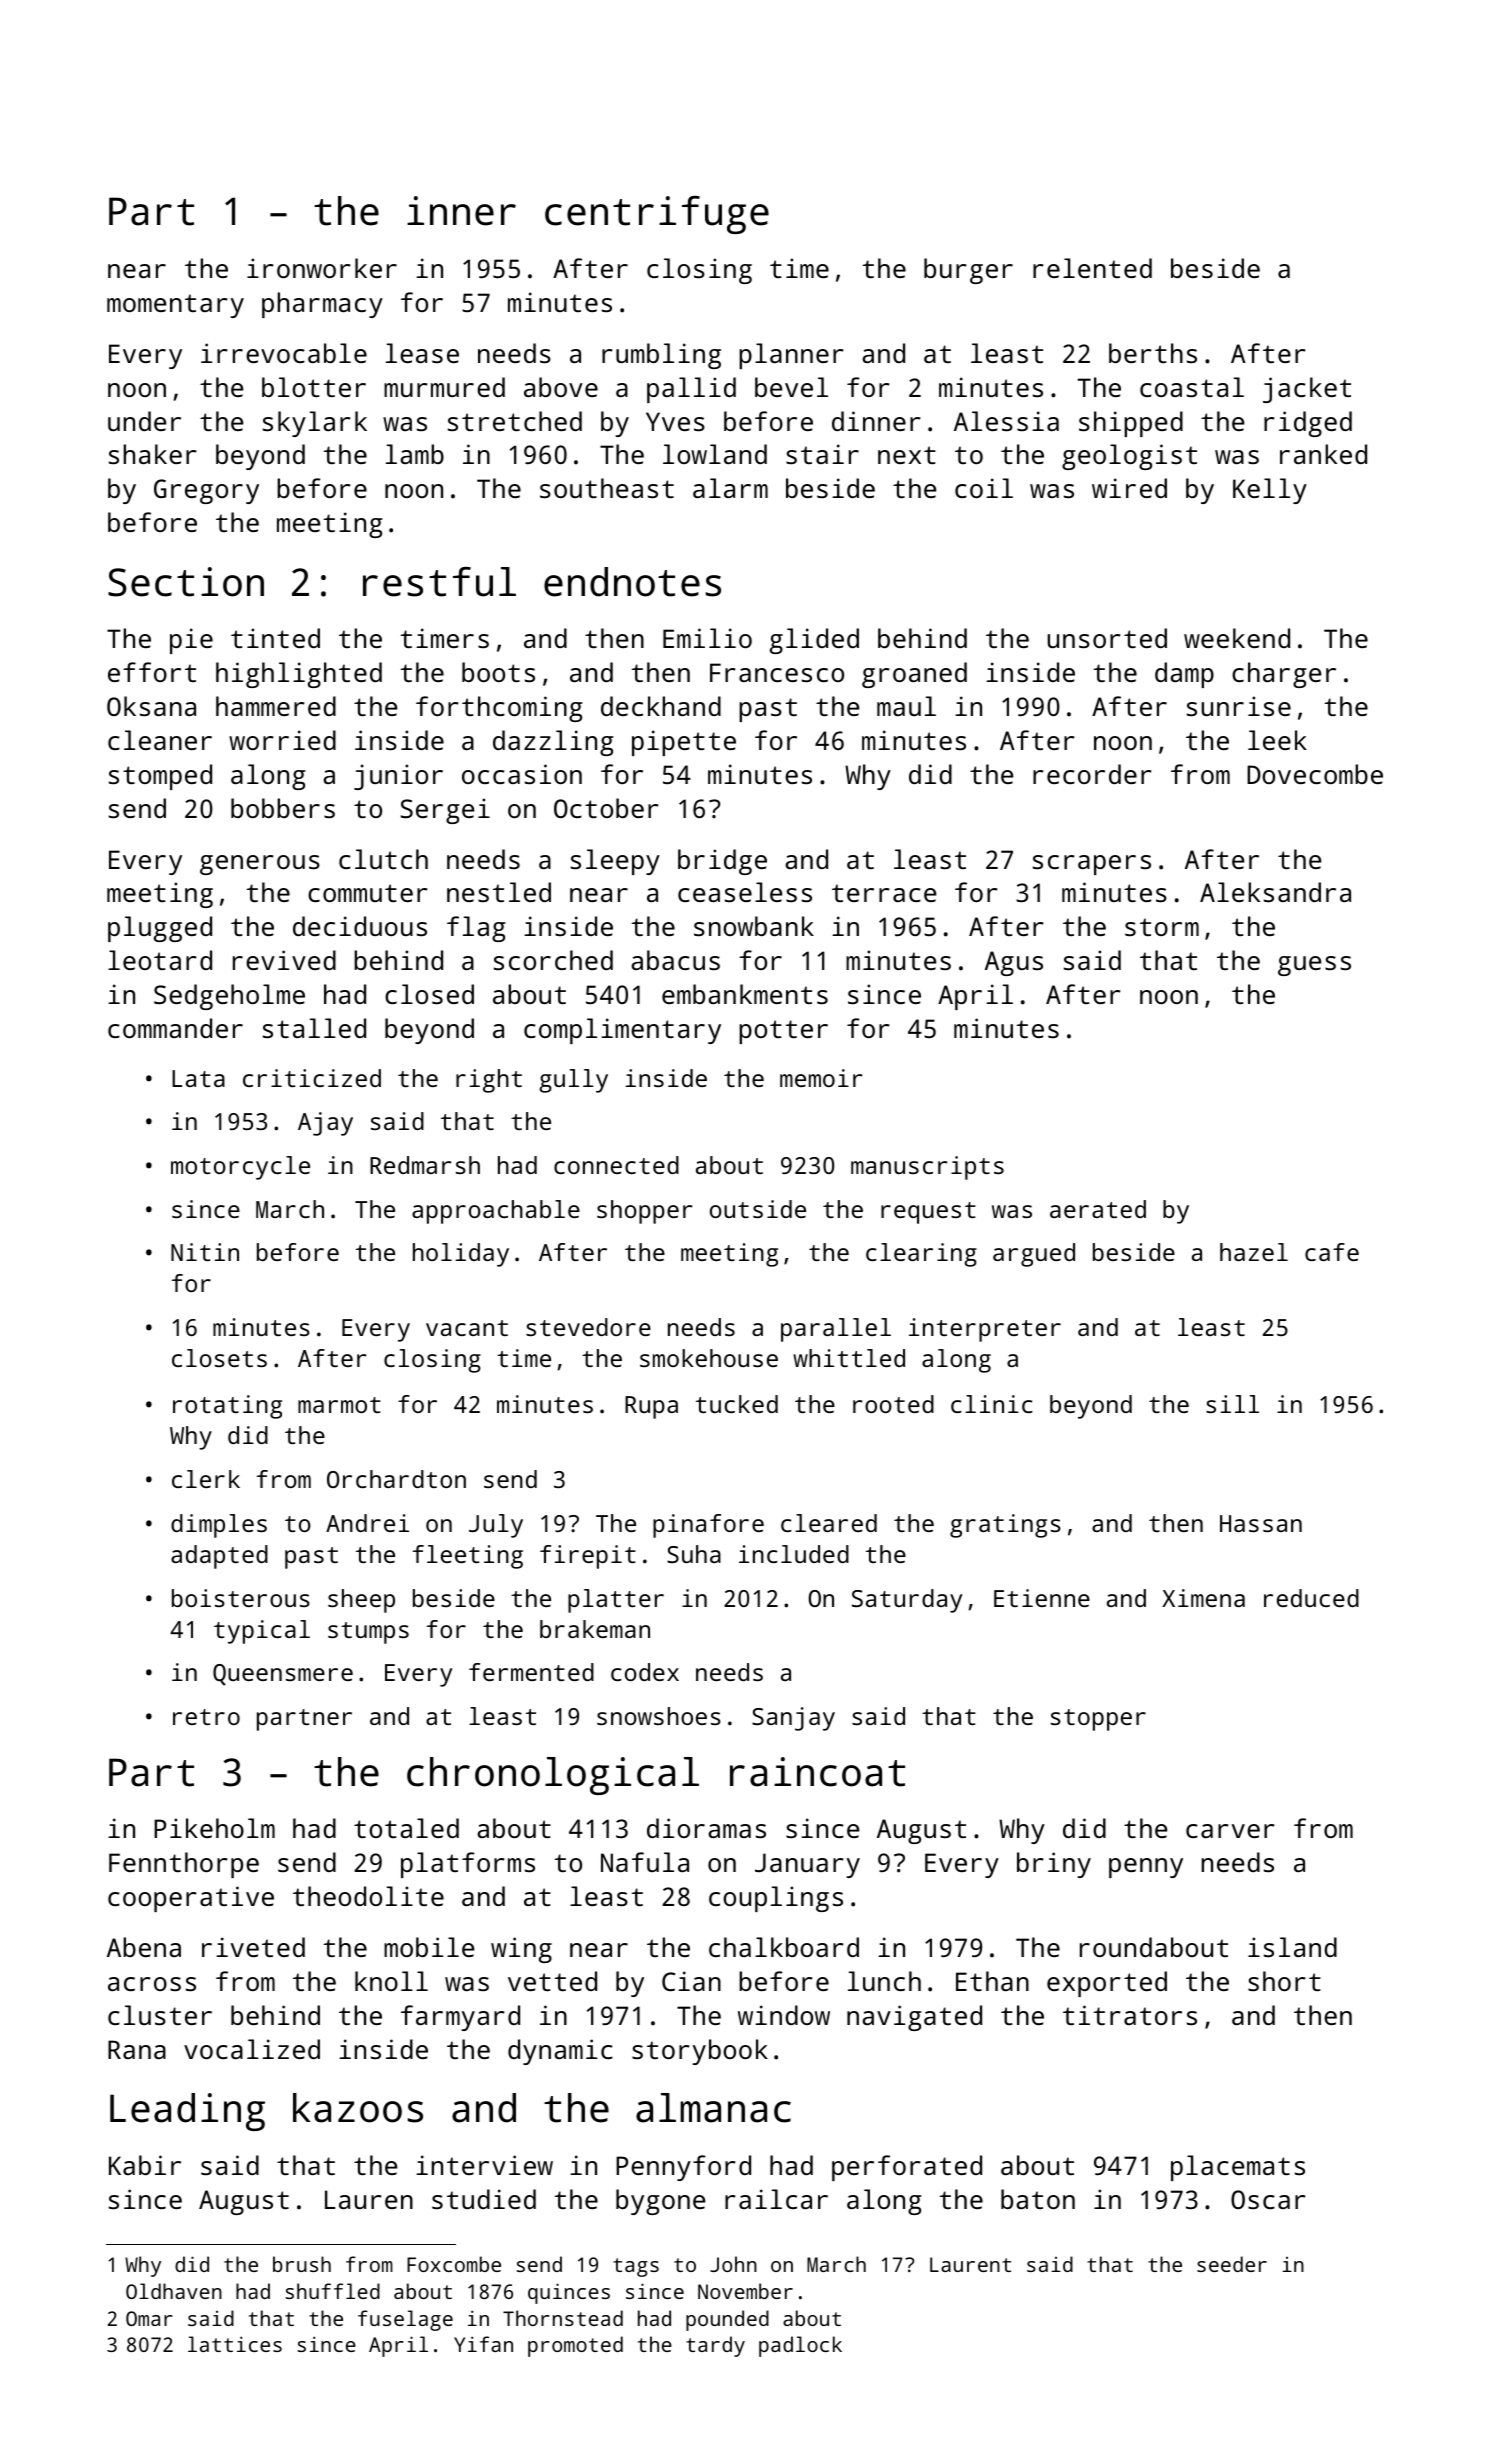 This image has height=2464, width=1496. I want to click on lattices, so click(235, 2344).
